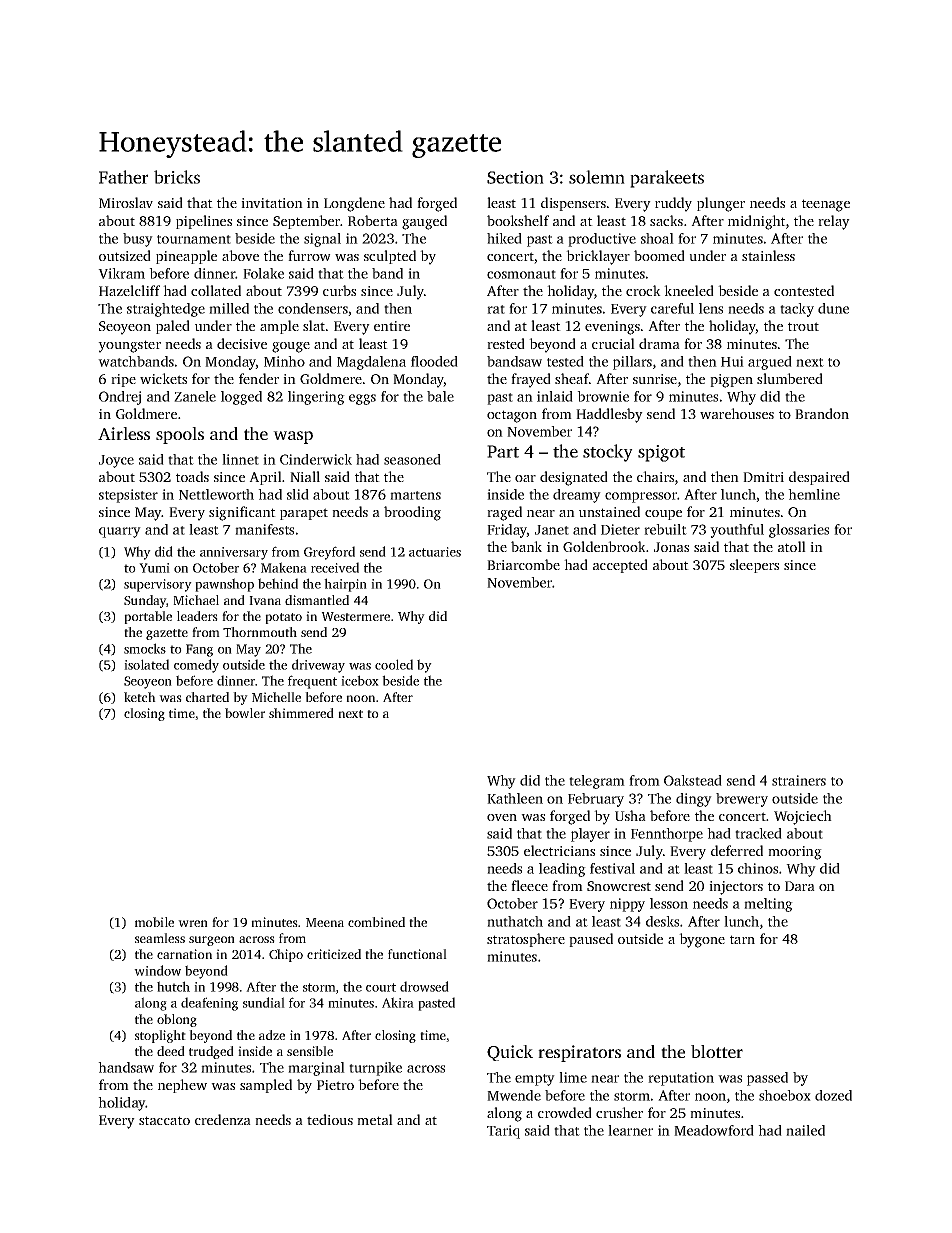  Describe the element at coordinates (529, 885) in the image. I see `fleece` at that location.
